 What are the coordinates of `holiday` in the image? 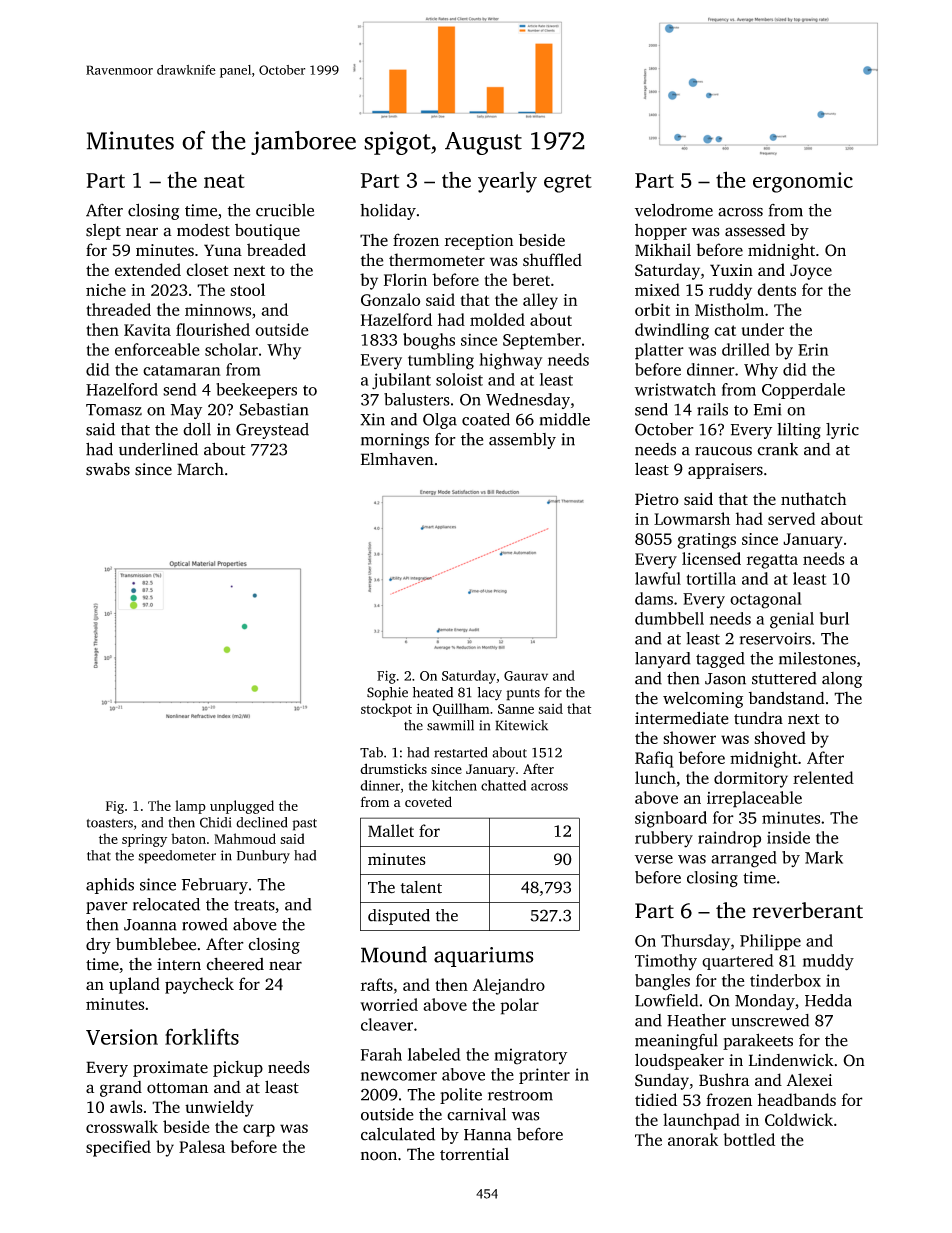 It's located at (388, 211).
